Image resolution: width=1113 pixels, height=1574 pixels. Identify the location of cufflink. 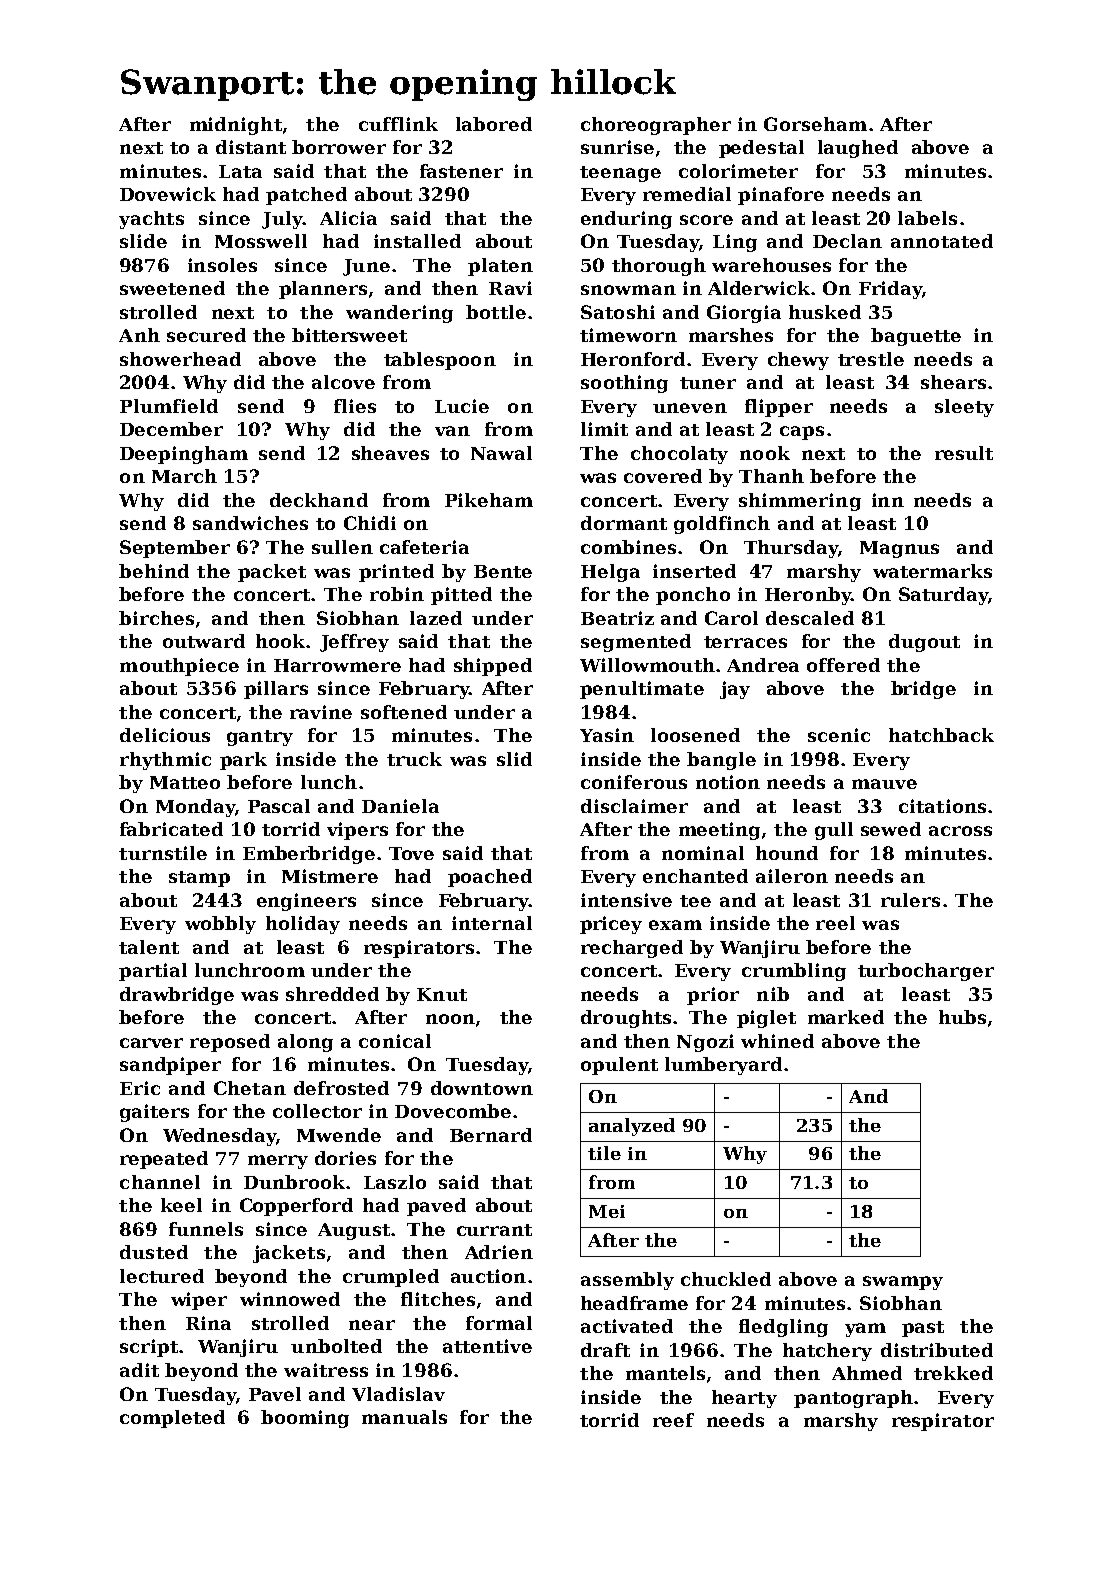
(398, 124).
